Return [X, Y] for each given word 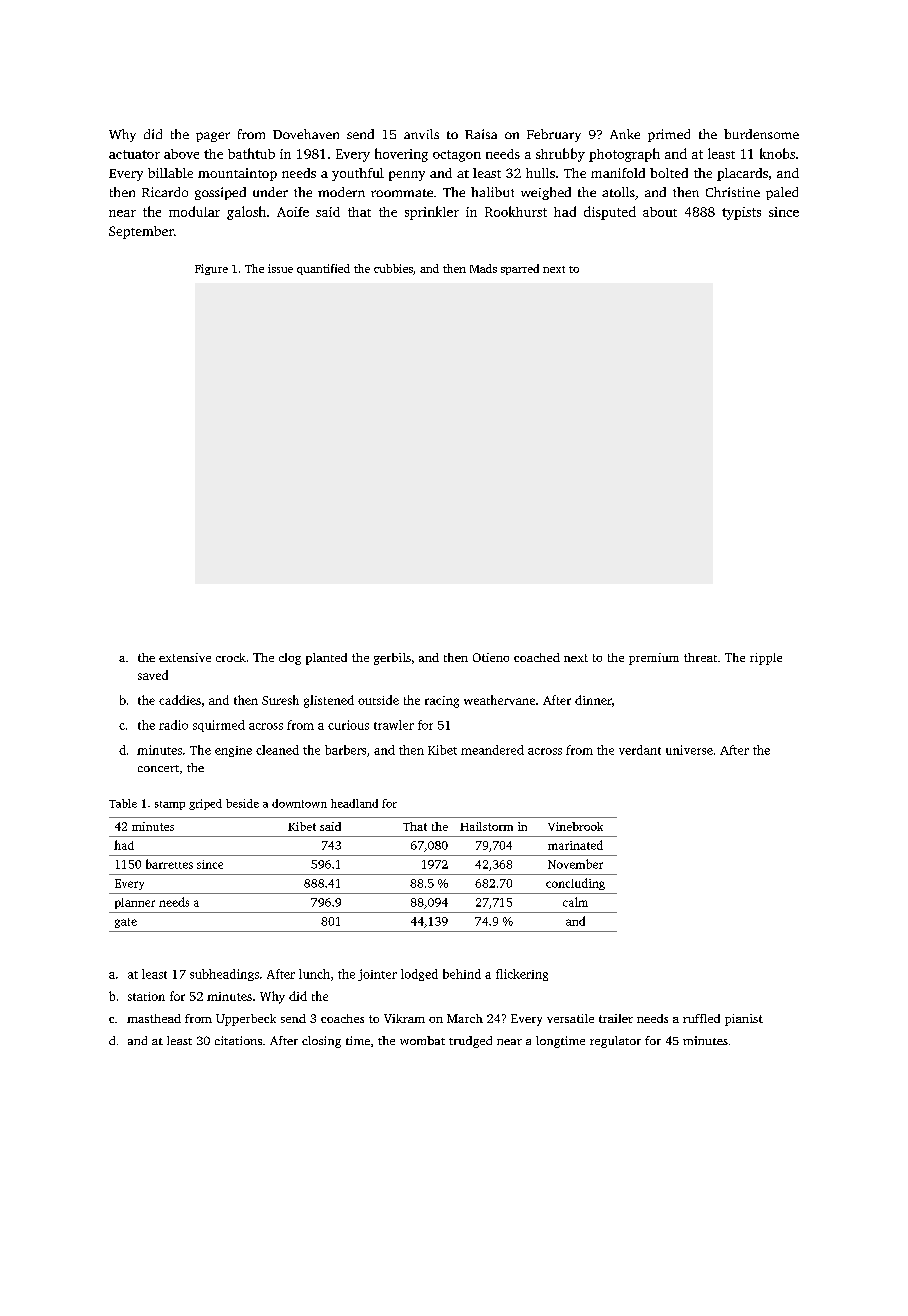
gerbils [392, 659]
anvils [421, 134]
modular [194, 211]
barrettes [169, 864]
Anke [625, 134]
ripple [766, 659]
